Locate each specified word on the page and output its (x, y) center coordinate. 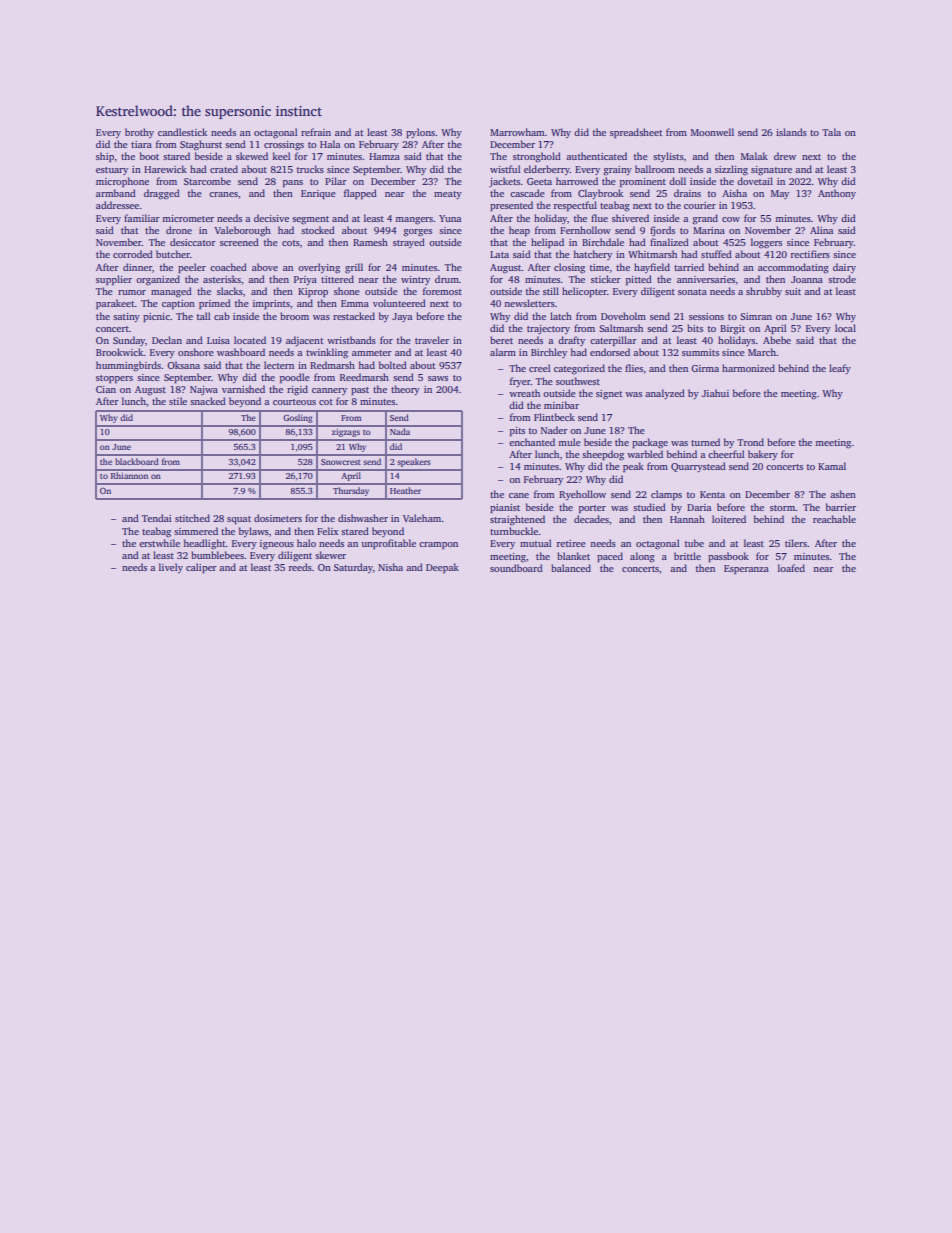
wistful (505, 169)
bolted (393, 365)
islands (791, 132)
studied (649, 507)
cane (519, 495)
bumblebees (217, 555)
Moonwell (712, 132)
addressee (117, 205)
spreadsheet (636, 133)
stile (178, 401)
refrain (316, 132)
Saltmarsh (621, 328)
